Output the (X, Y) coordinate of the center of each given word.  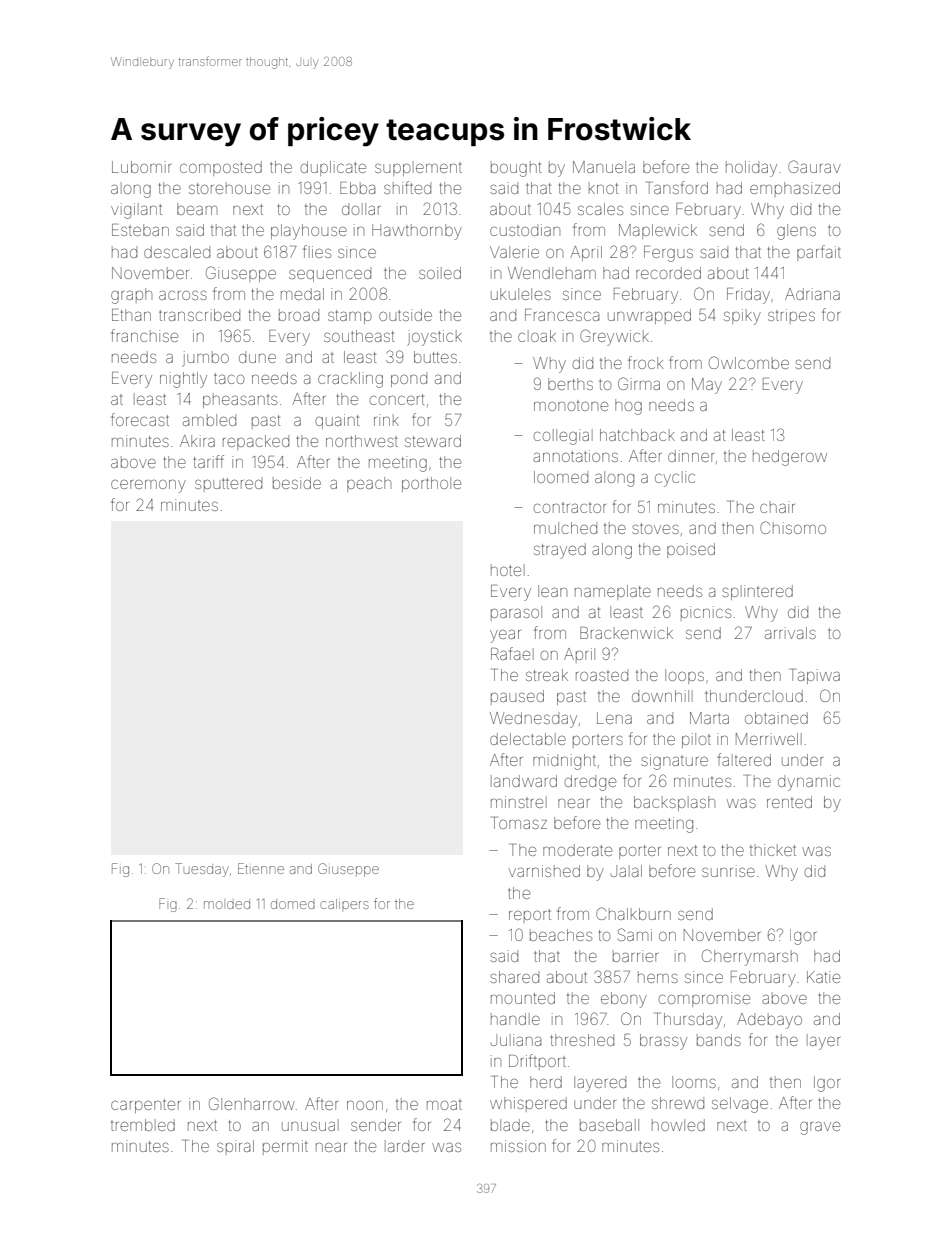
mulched (565, 528)
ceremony (148, 486)
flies (317, 251)
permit (285, 1147)
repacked (256, 442)
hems (658, 977)
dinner (691, 456)
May (707, 386)
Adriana (812, 294)
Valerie (514, 252)
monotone (571, 406)
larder (405, 1146)
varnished (544, 871)
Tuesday (202, 870)
